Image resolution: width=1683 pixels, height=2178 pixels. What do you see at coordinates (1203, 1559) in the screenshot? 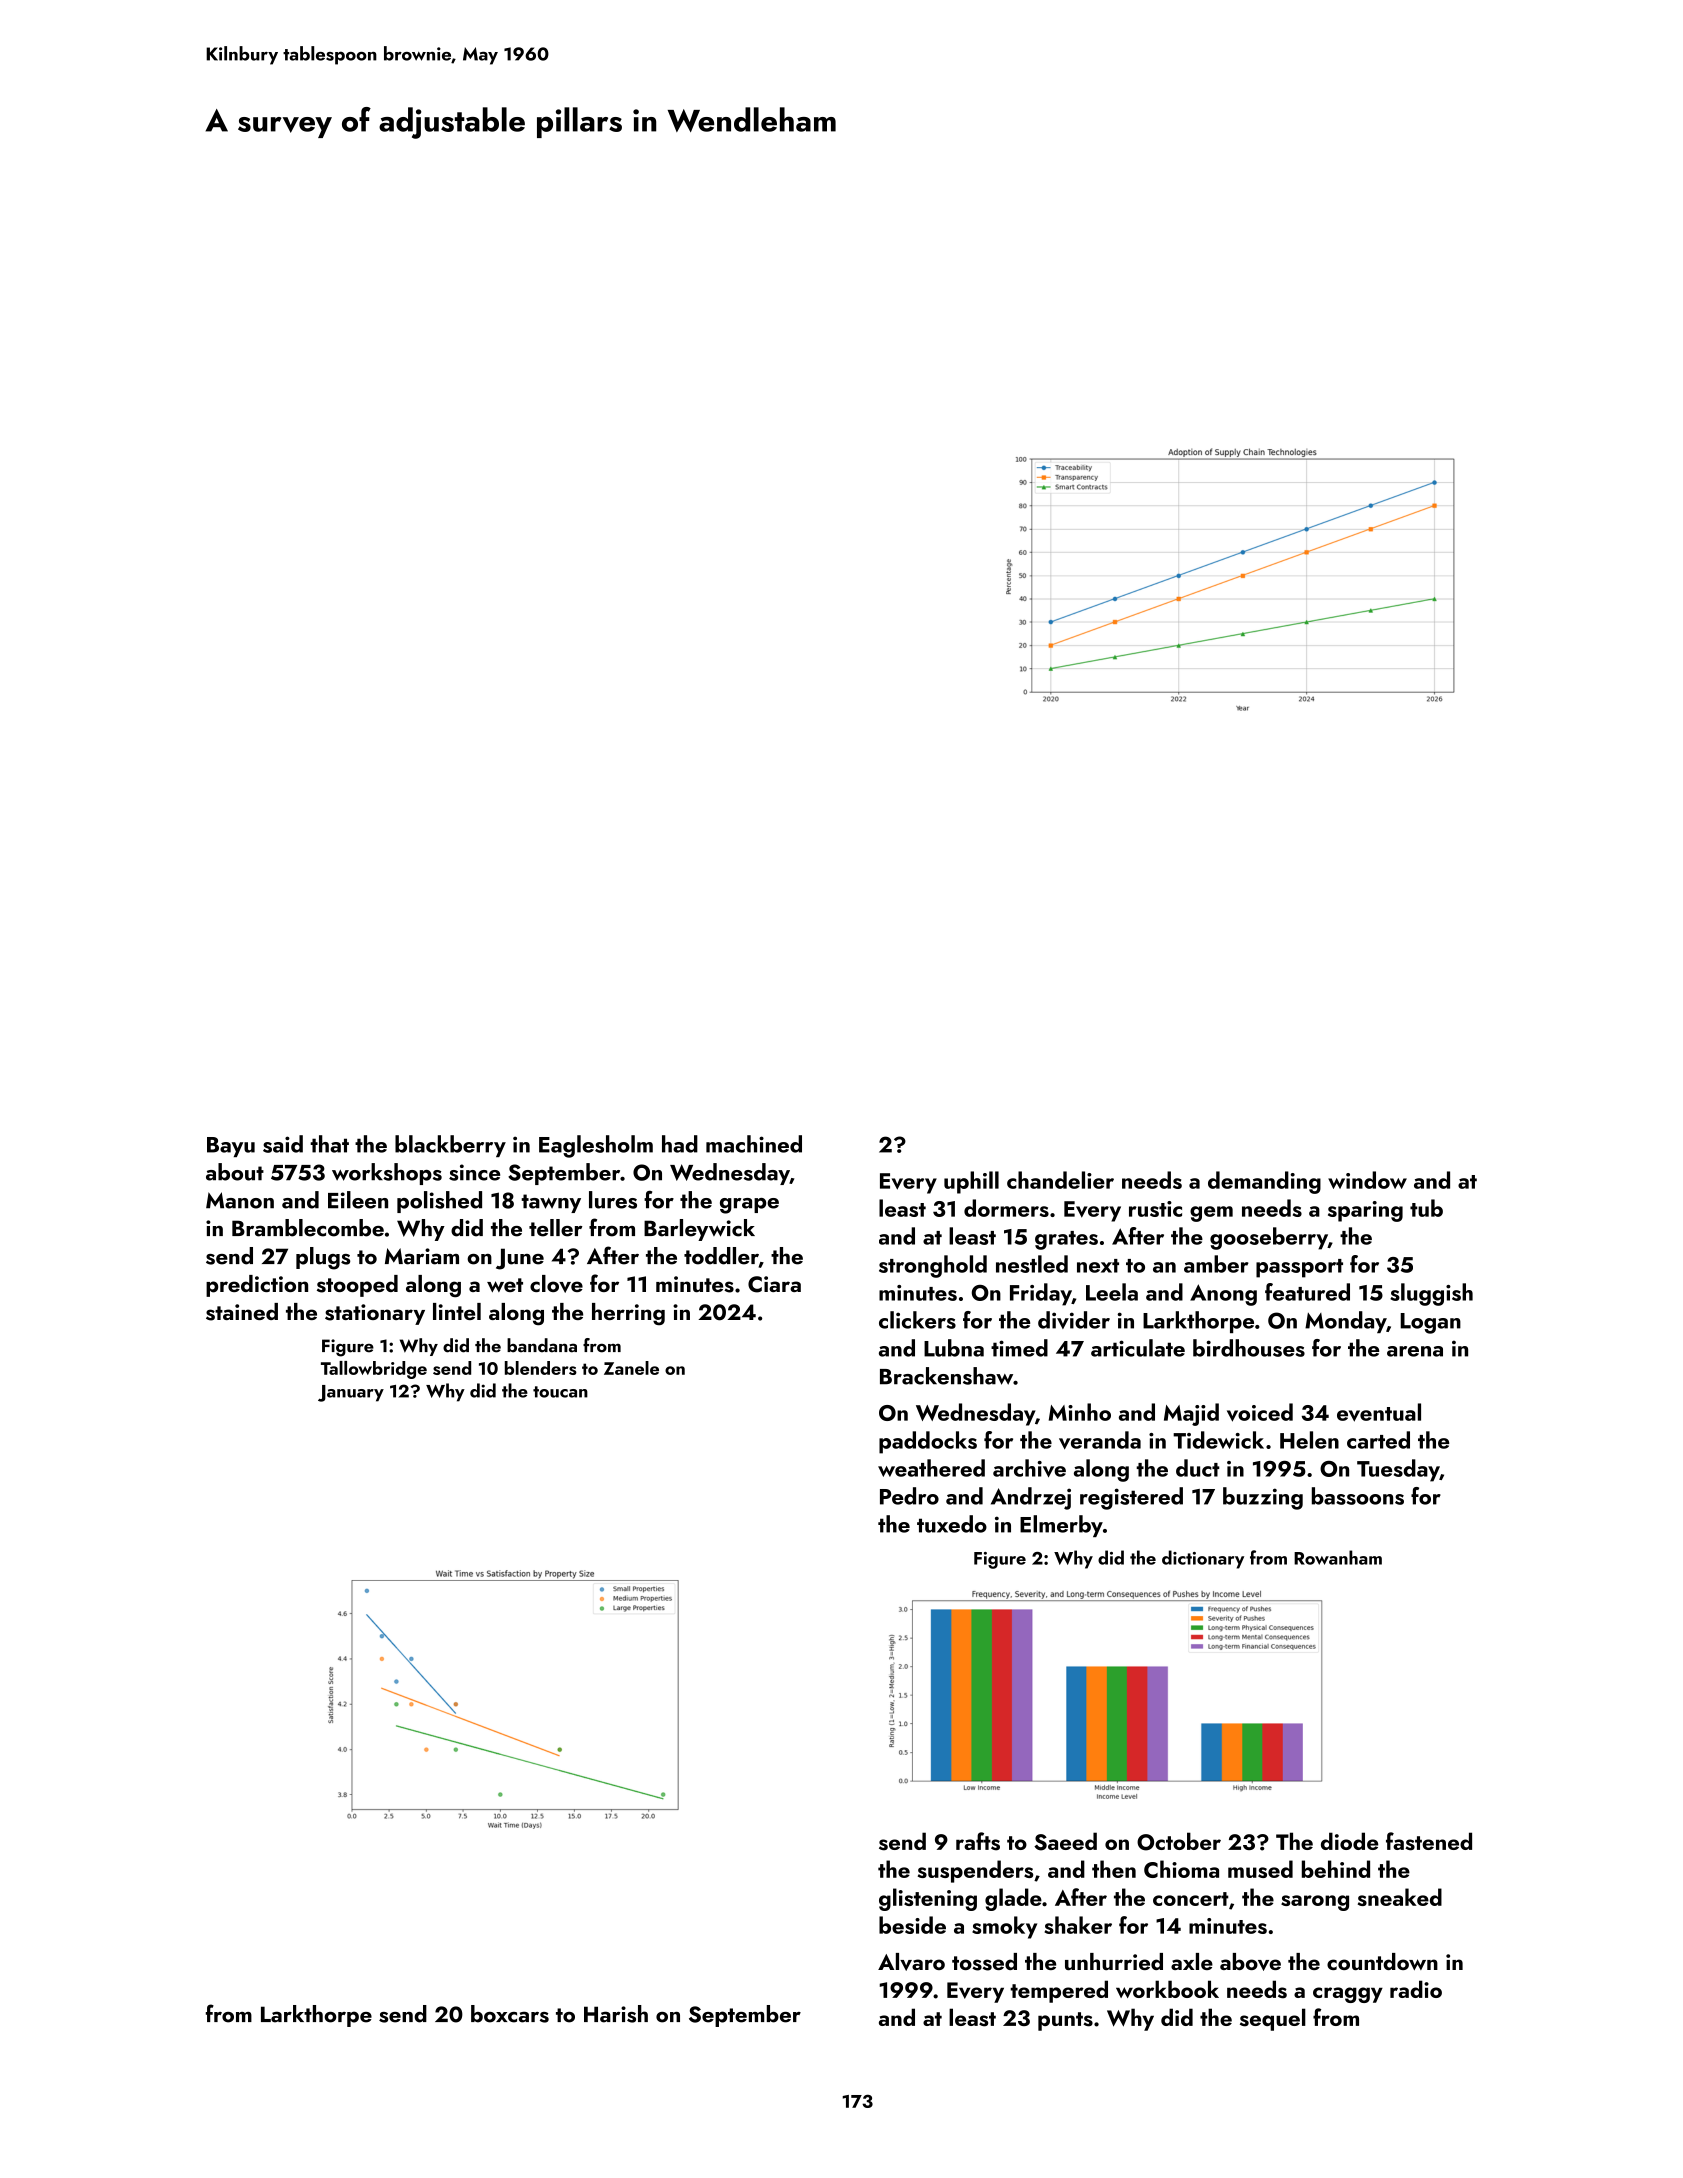
I see `dictionary` at bounding box center [1203, 1559].
